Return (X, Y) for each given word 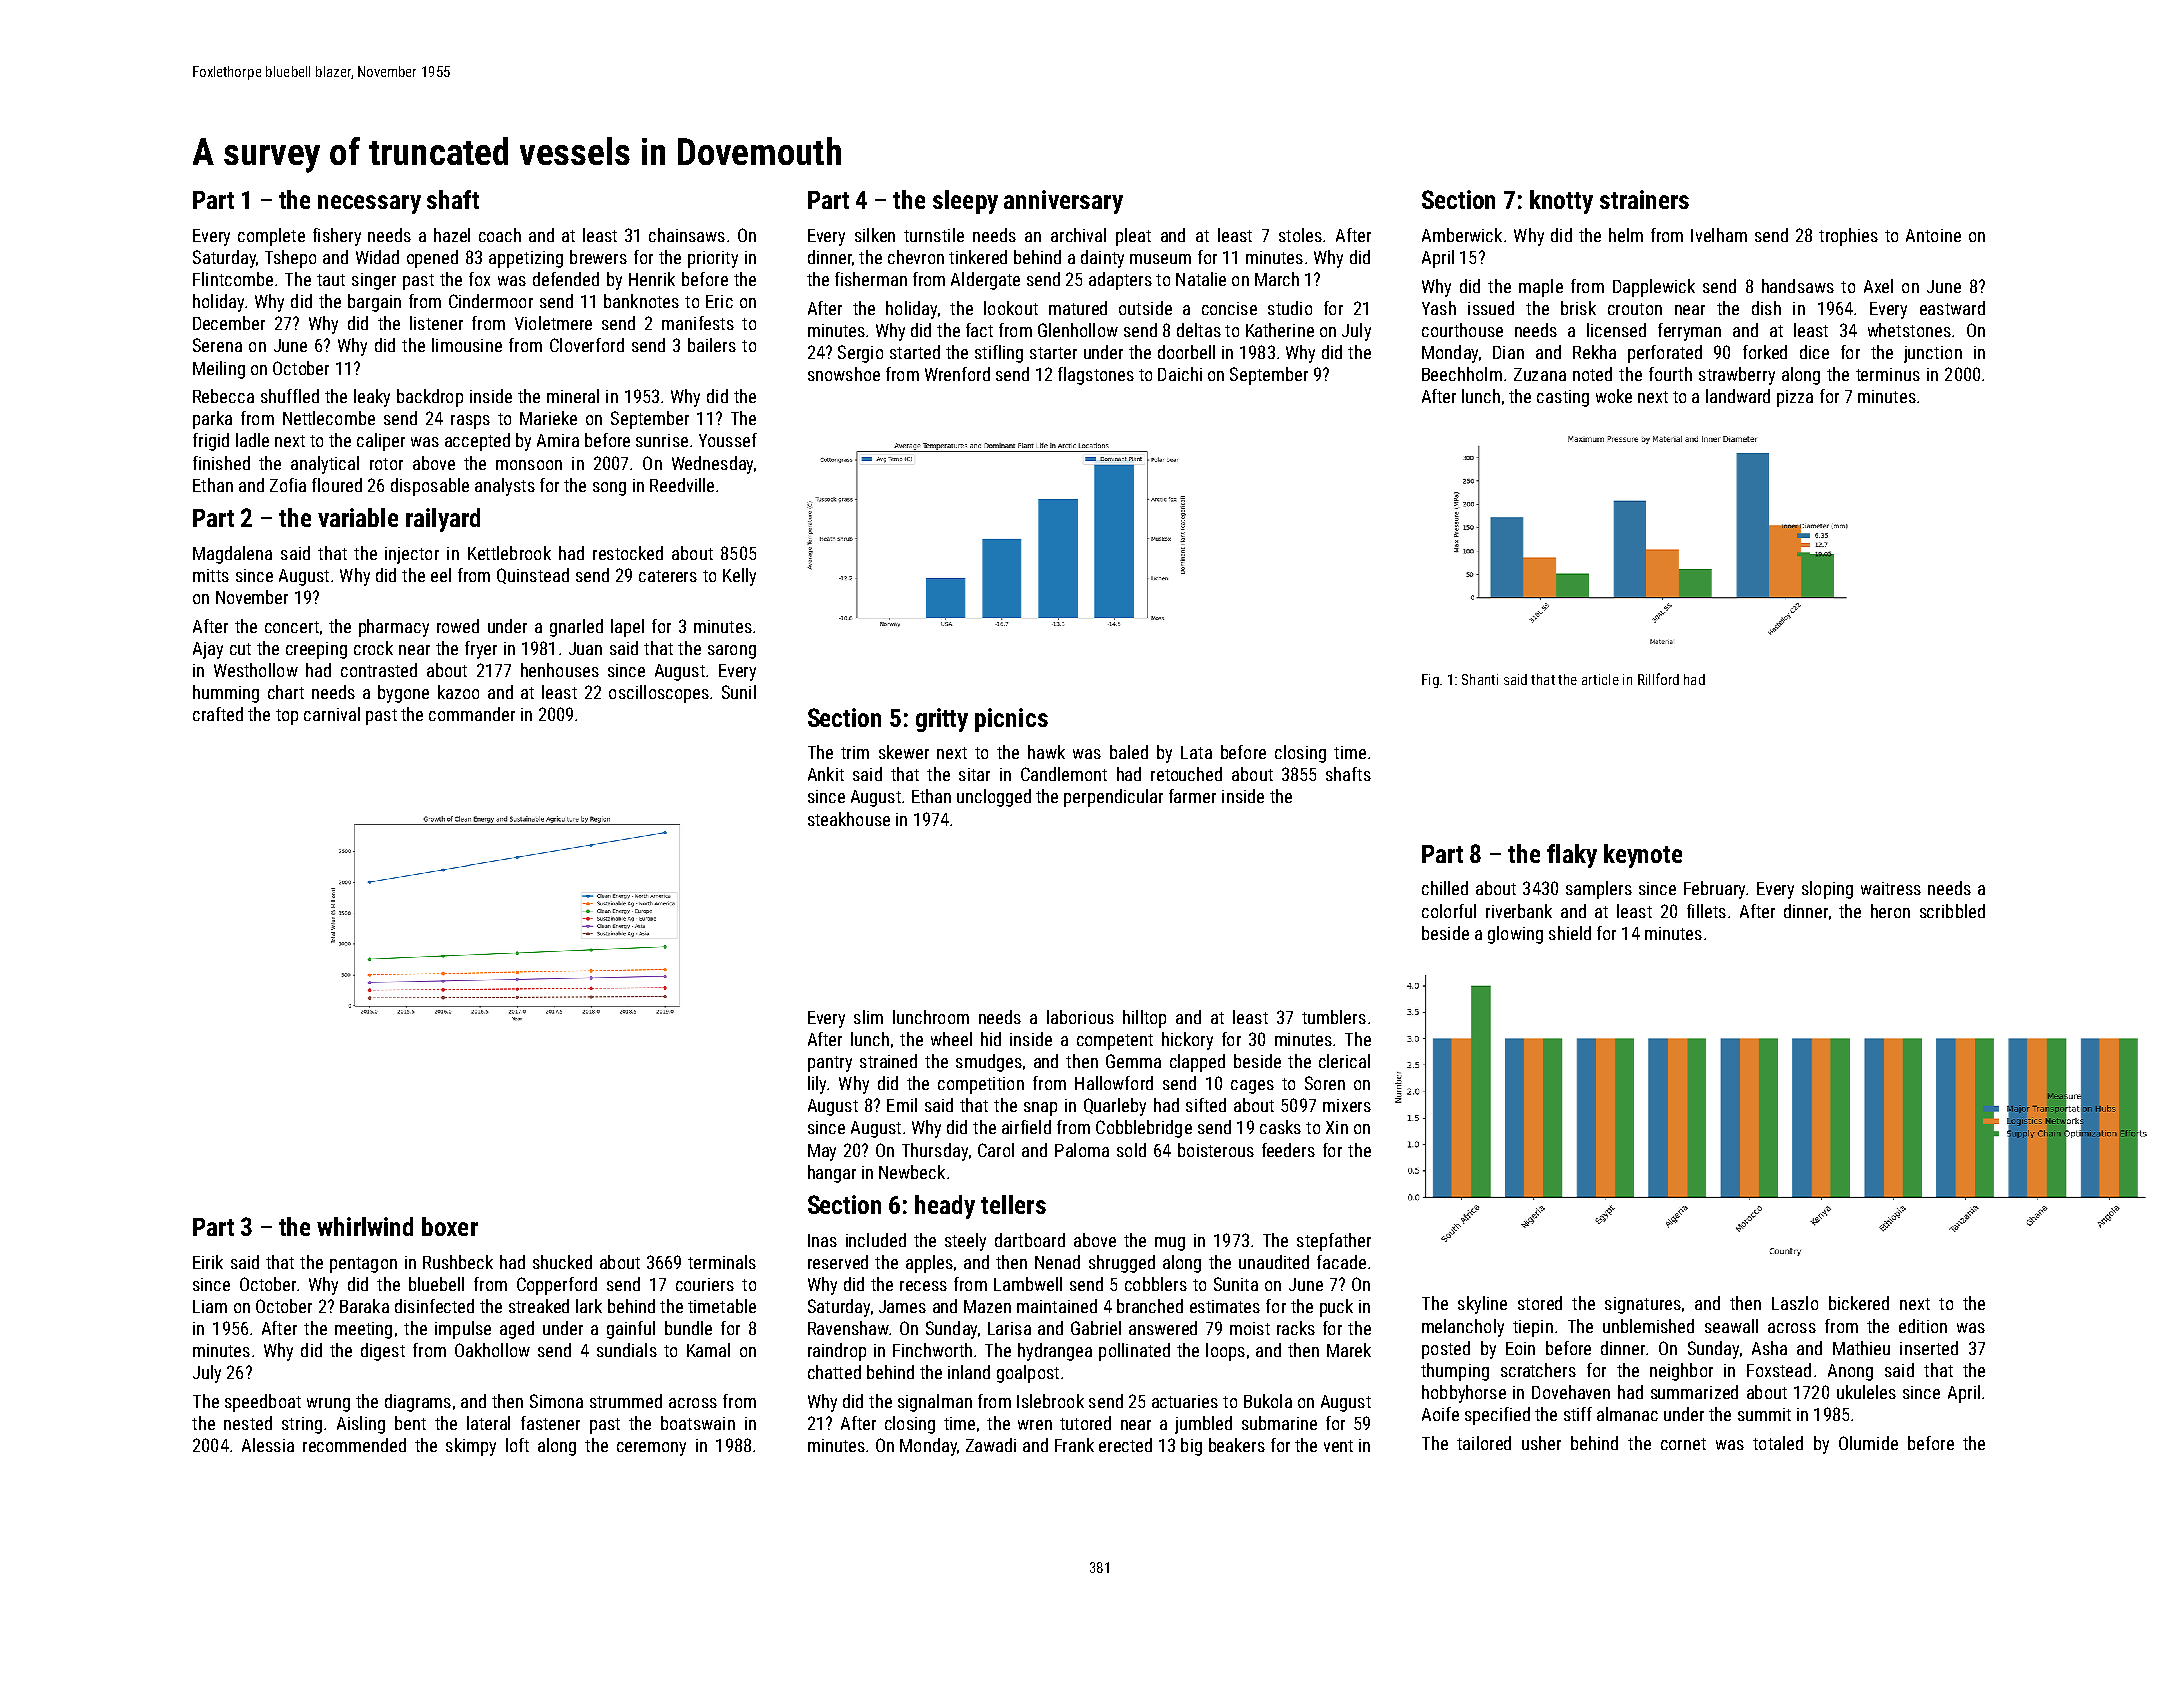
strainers (1644, 199)
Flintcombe (233, 279)
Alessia (268, 1445)
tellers (1013, 1204)
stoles (1300, 235)
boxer (450, 1226)
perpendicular (1113, 798)
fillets (1706, 911)
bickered (1859, 1303)
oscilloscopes (659, 694)
